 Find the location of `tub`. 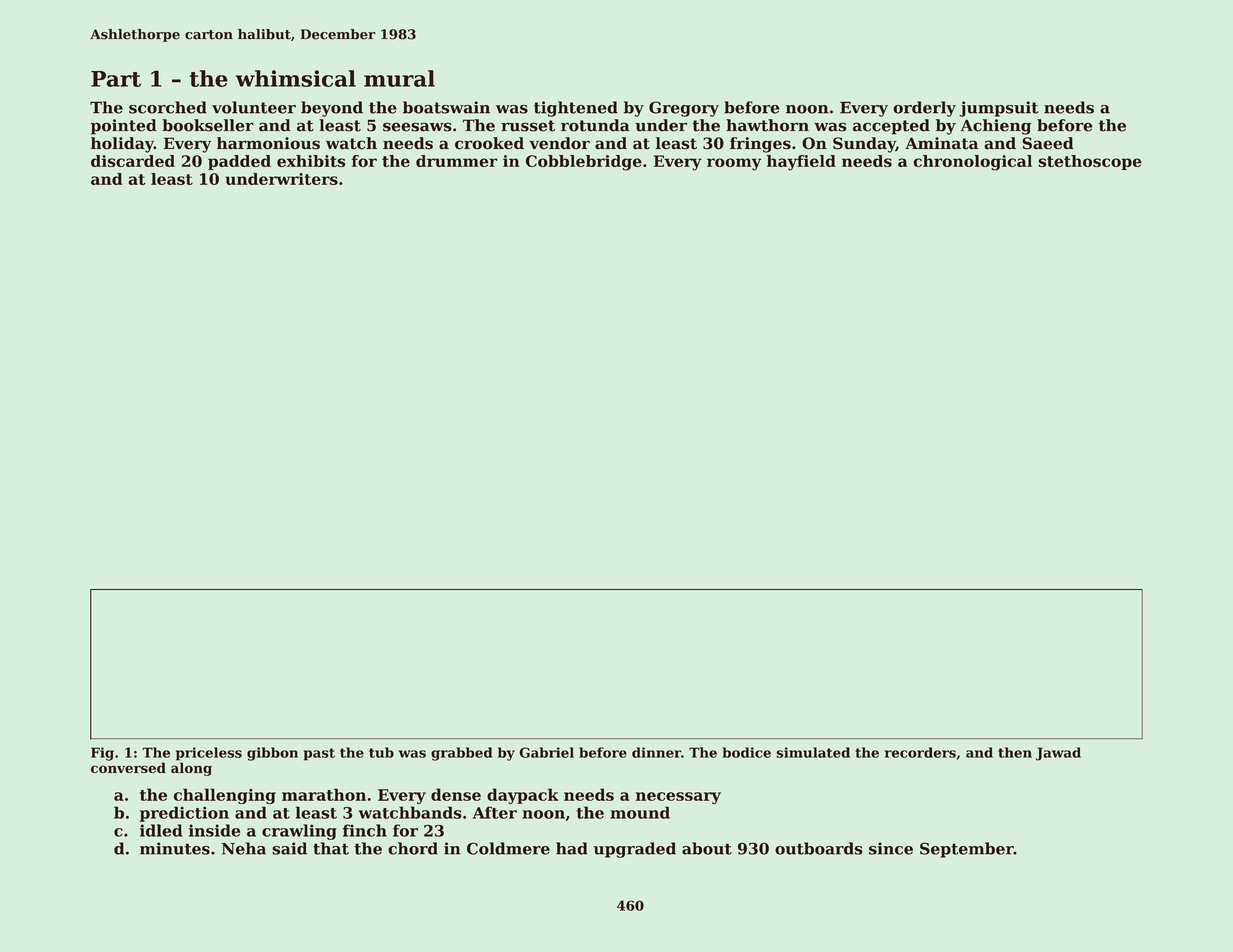

tub is located at coordinates (381, 752).
